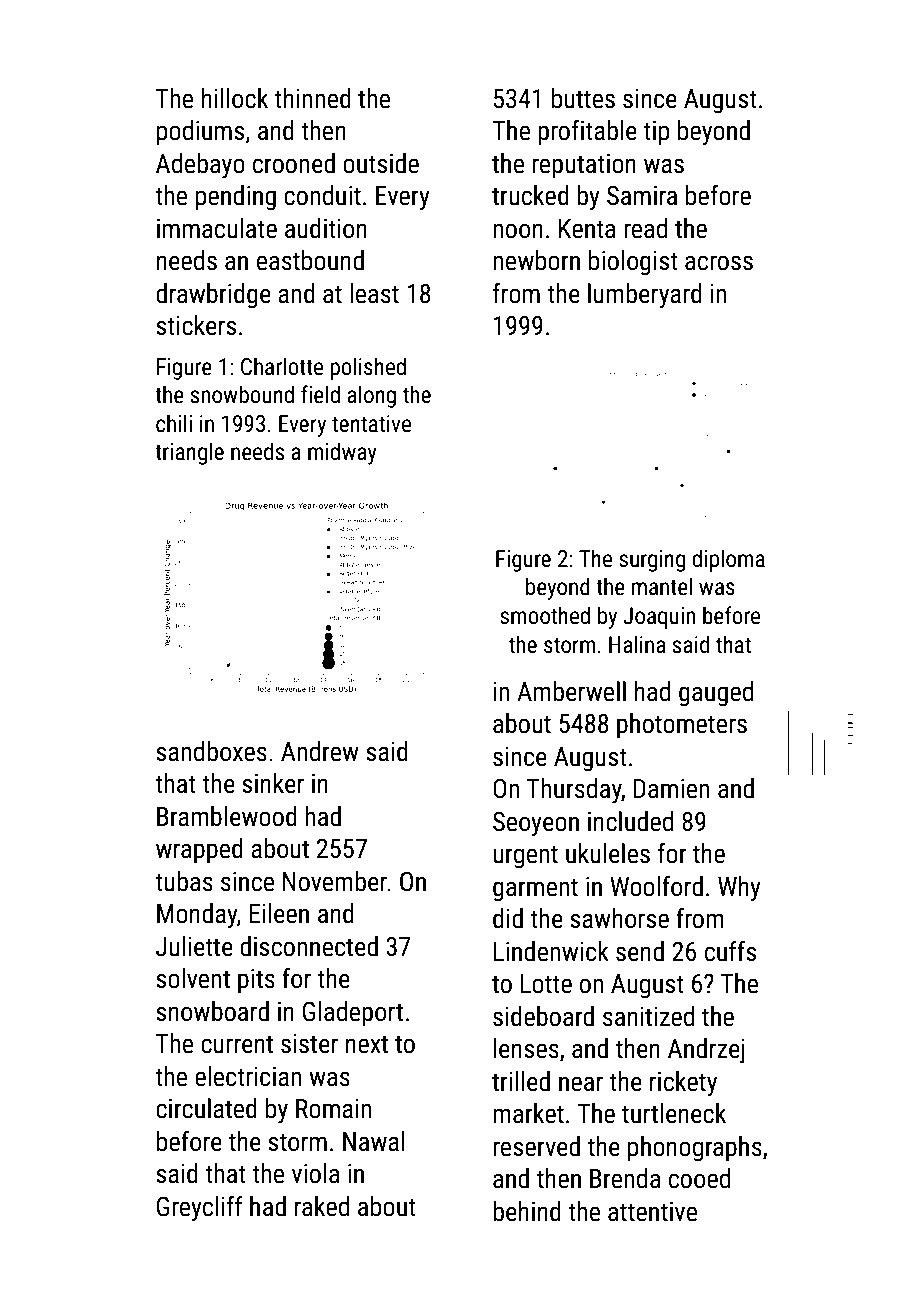 The width and height of the image is (924, 1311). What do you see at coordinates (309, 1044) in the image?
I see `sister` at bounding box center [309, 1044].
